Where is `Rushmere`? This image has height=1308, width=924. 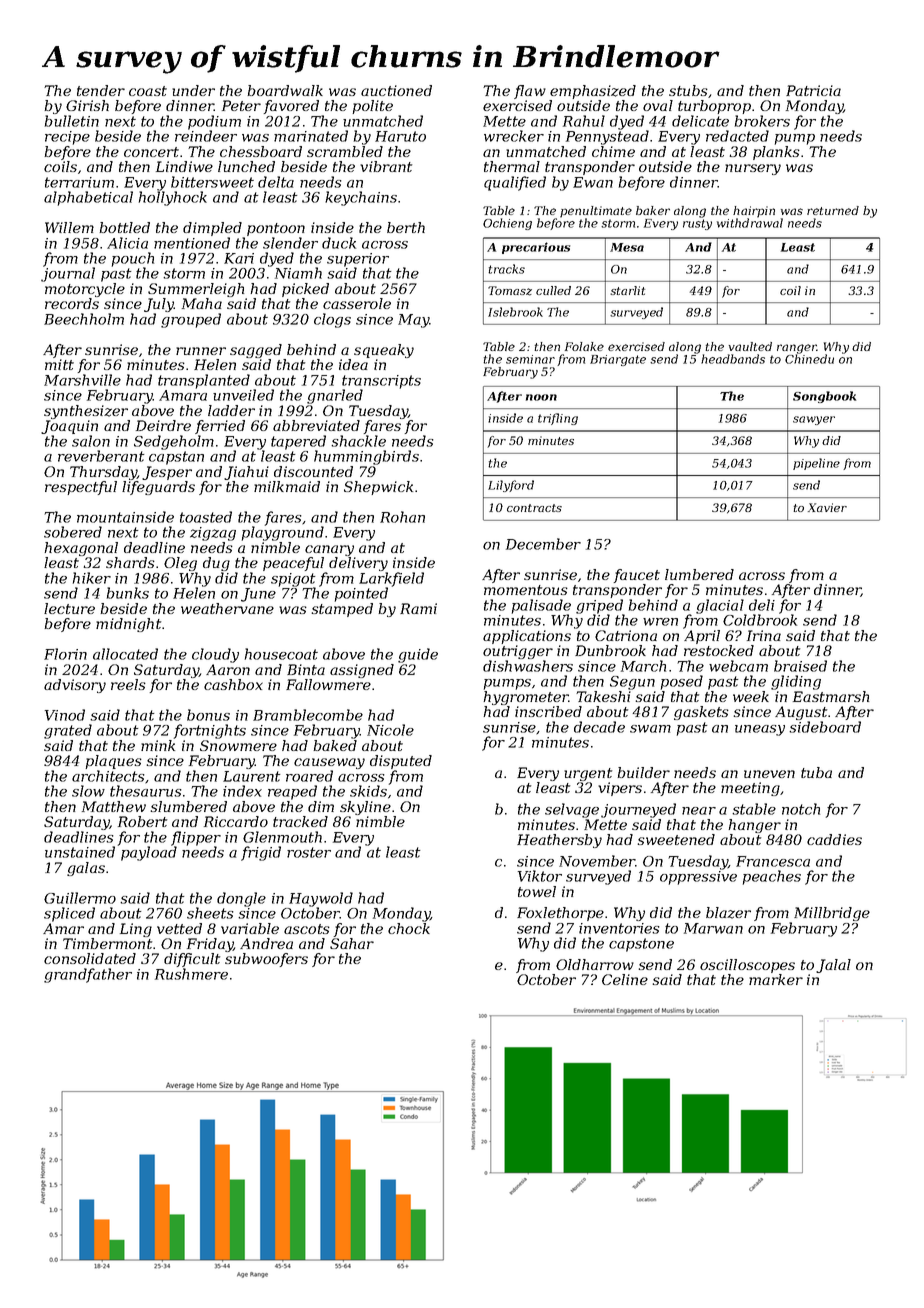
Rushmere is located at coordinates (191, 974).
